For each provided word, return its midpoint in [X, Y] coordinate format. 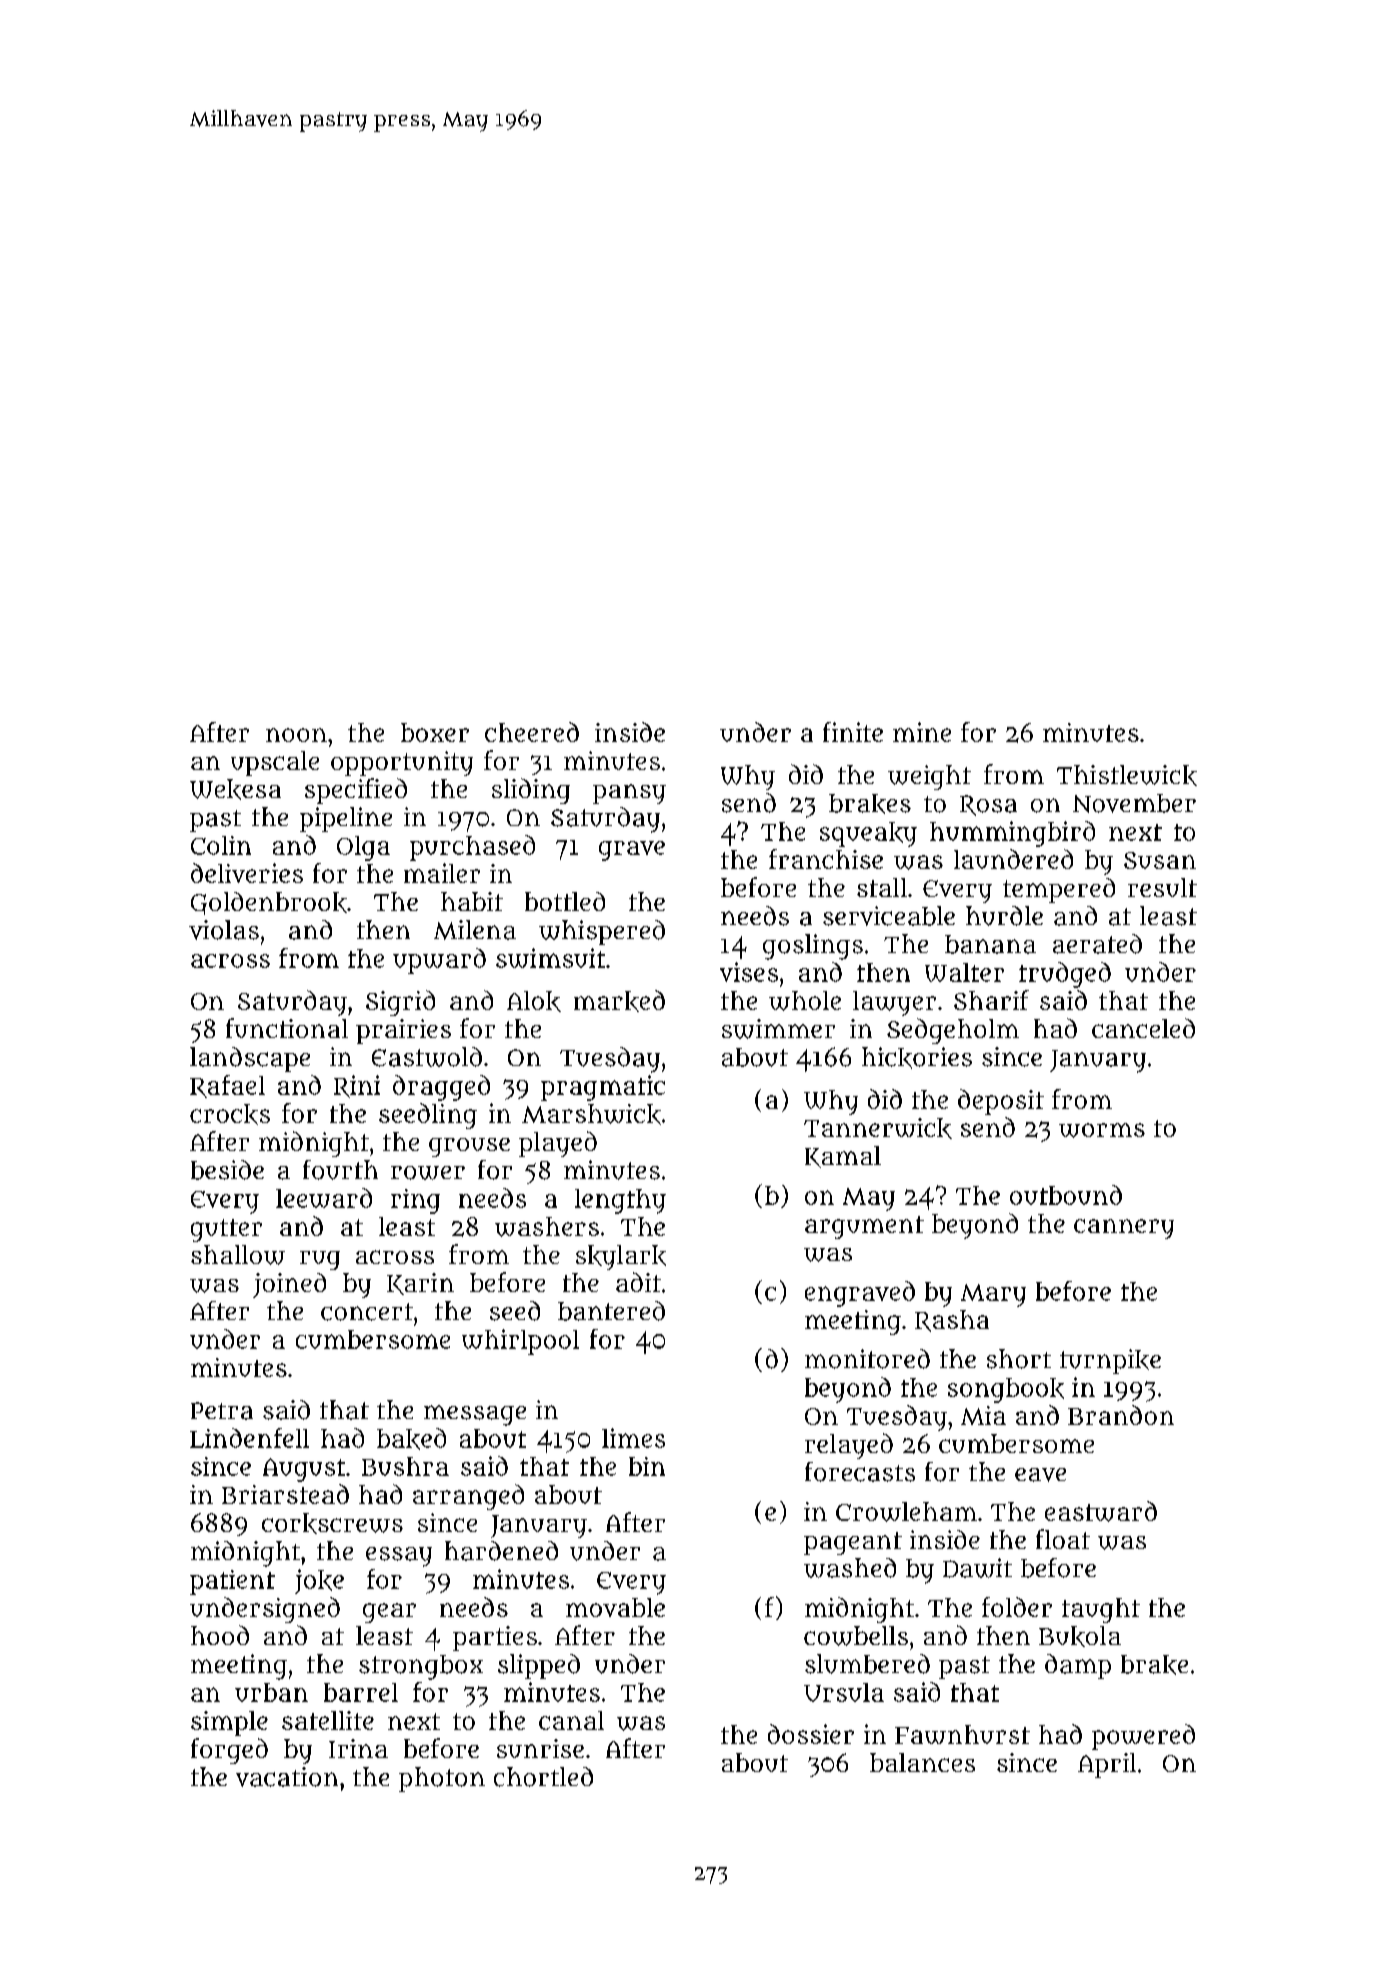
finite [853, 732]
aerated [1097, 944]
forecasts [860, 1472]
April [1107, 1765]
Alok [534, 1001]
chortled [543, 1777]
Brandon [1121, 1415]
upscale [275, 763]
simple [229, 1723]
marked [619, 1001]
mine [922, 732]
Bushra [405, 1466]
